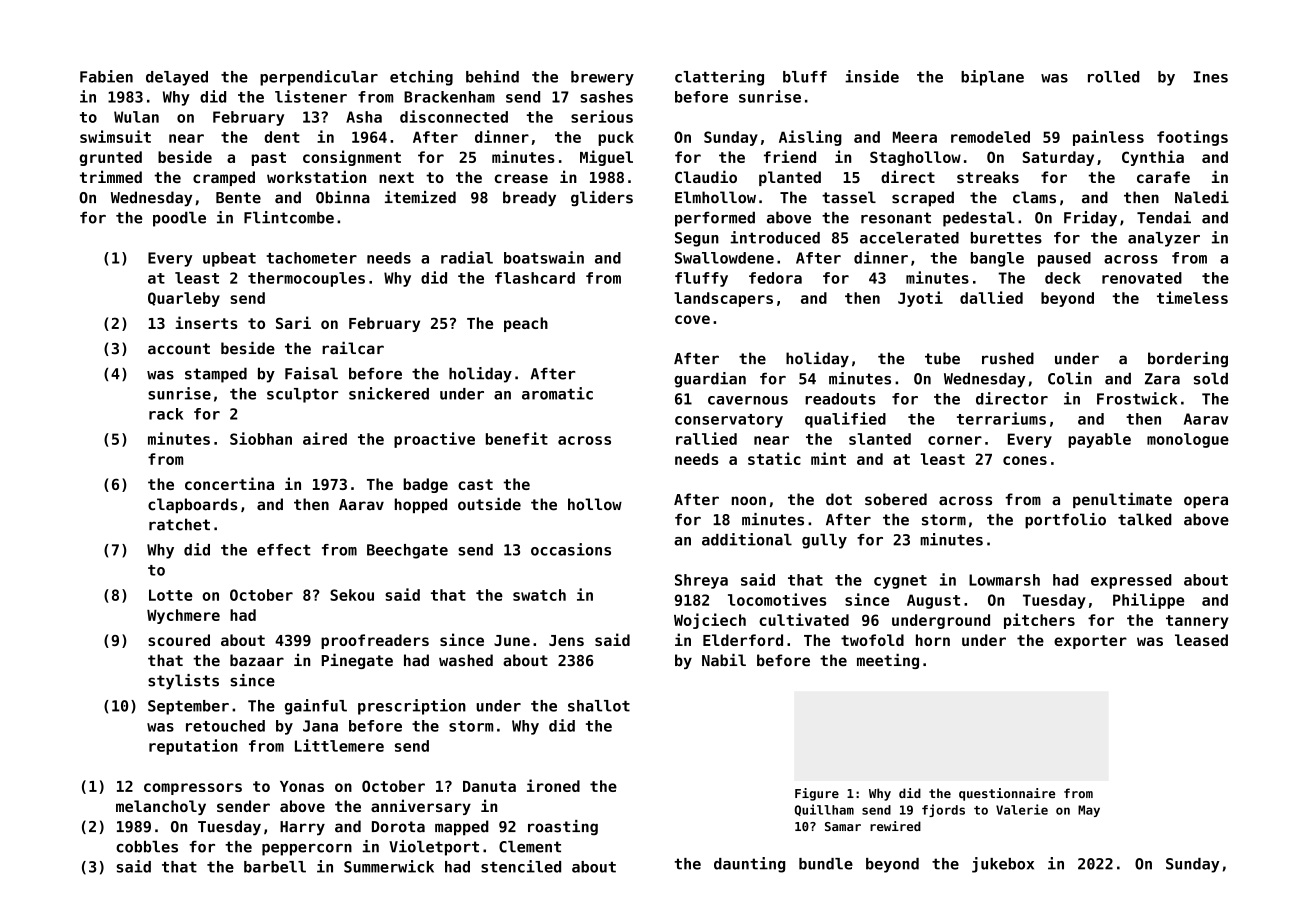 This page has height=924, width=1308. I want to click on delayed, so click(177, 78).
